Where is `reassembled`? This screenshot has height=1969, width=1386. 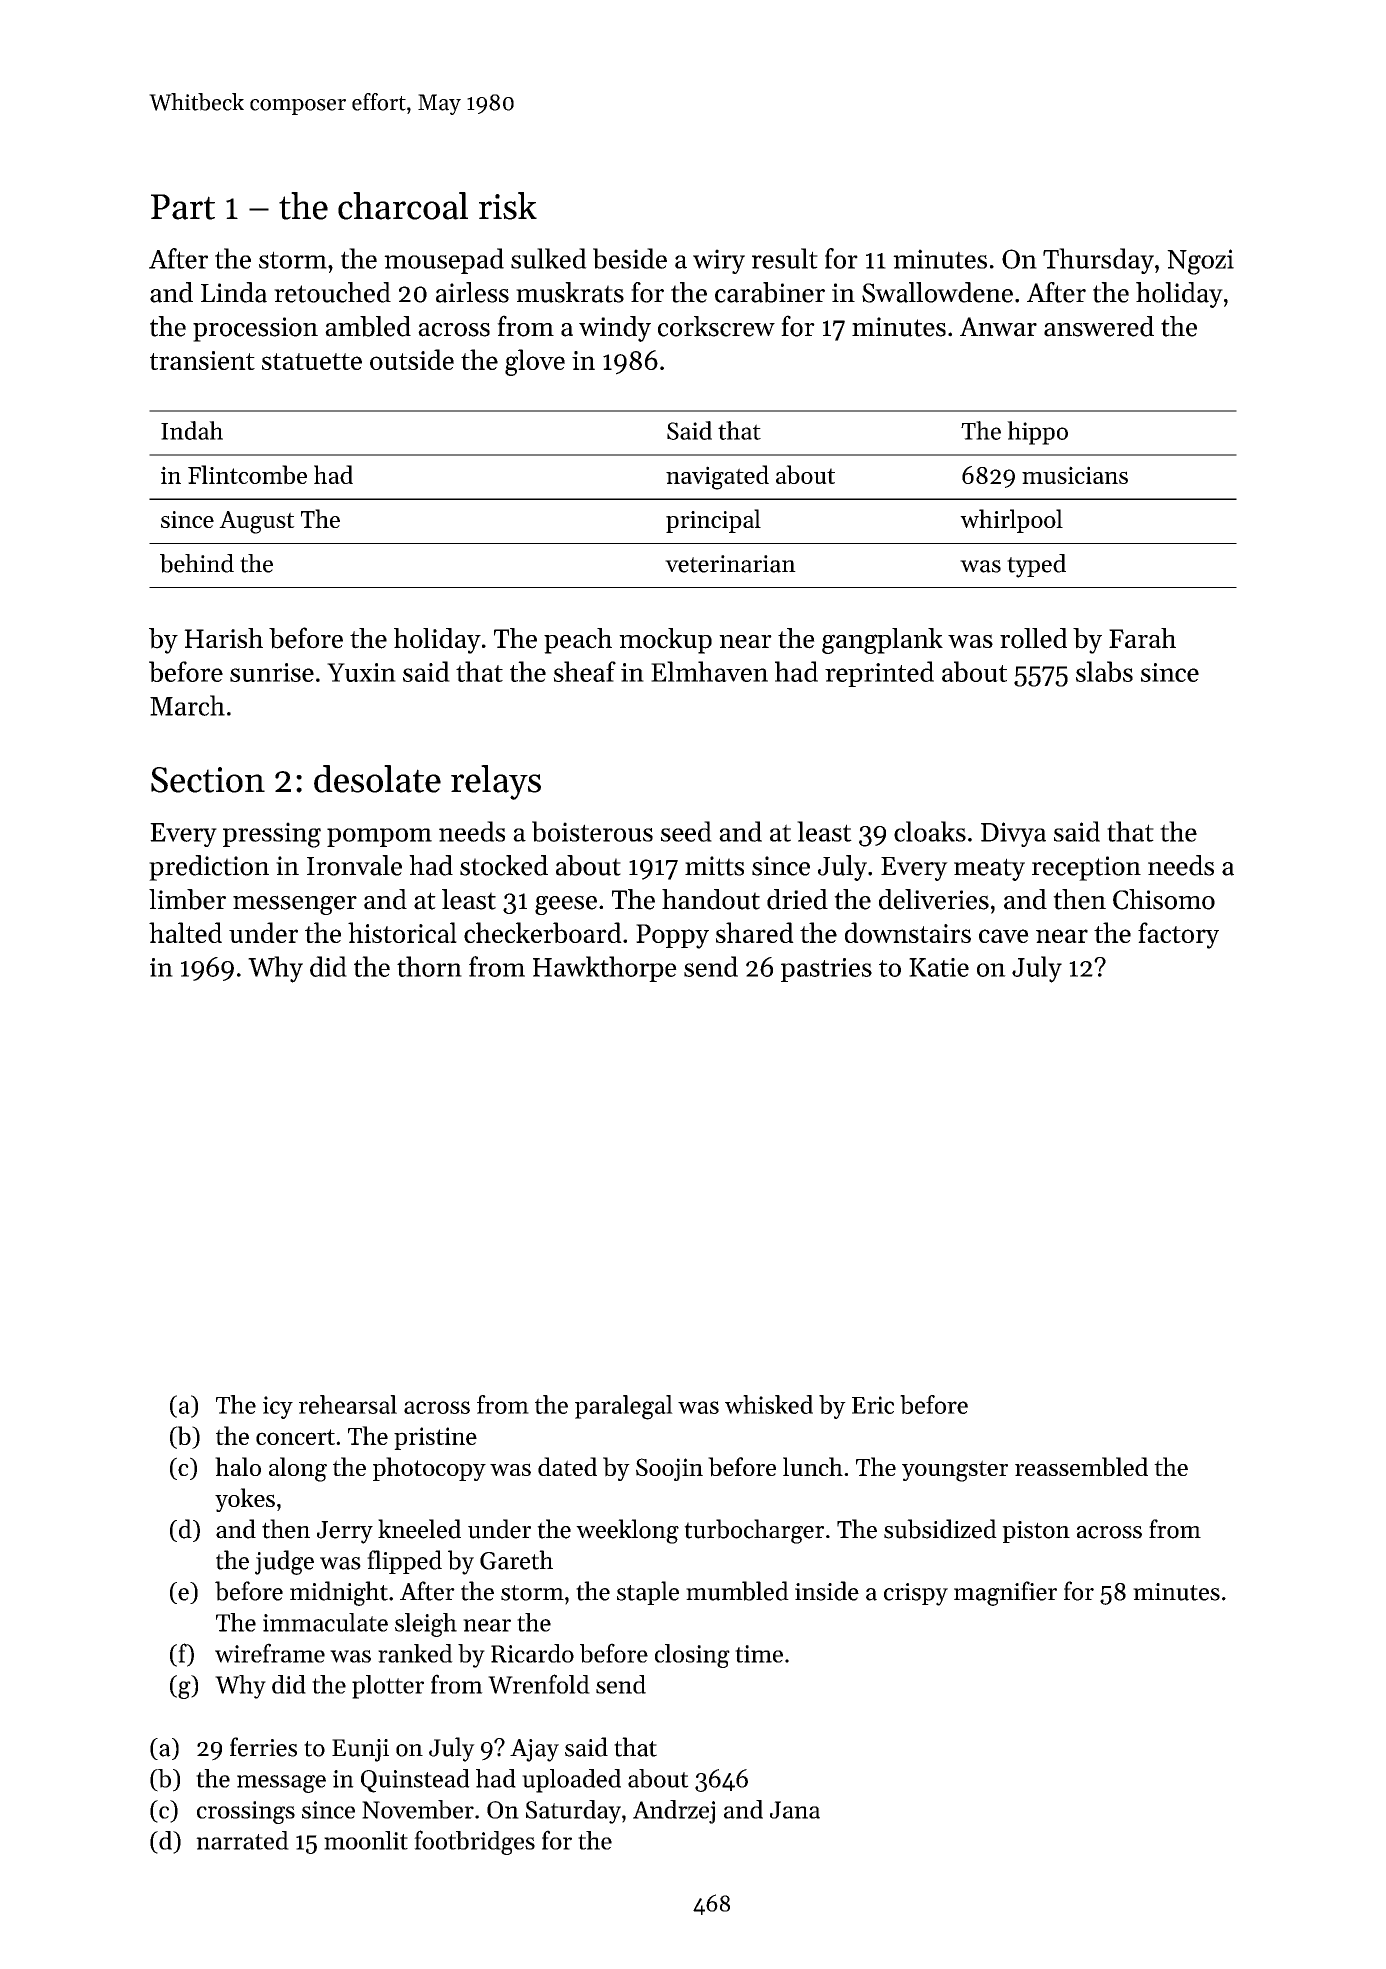 reassembled is located at coordinates (1081, 1466).
